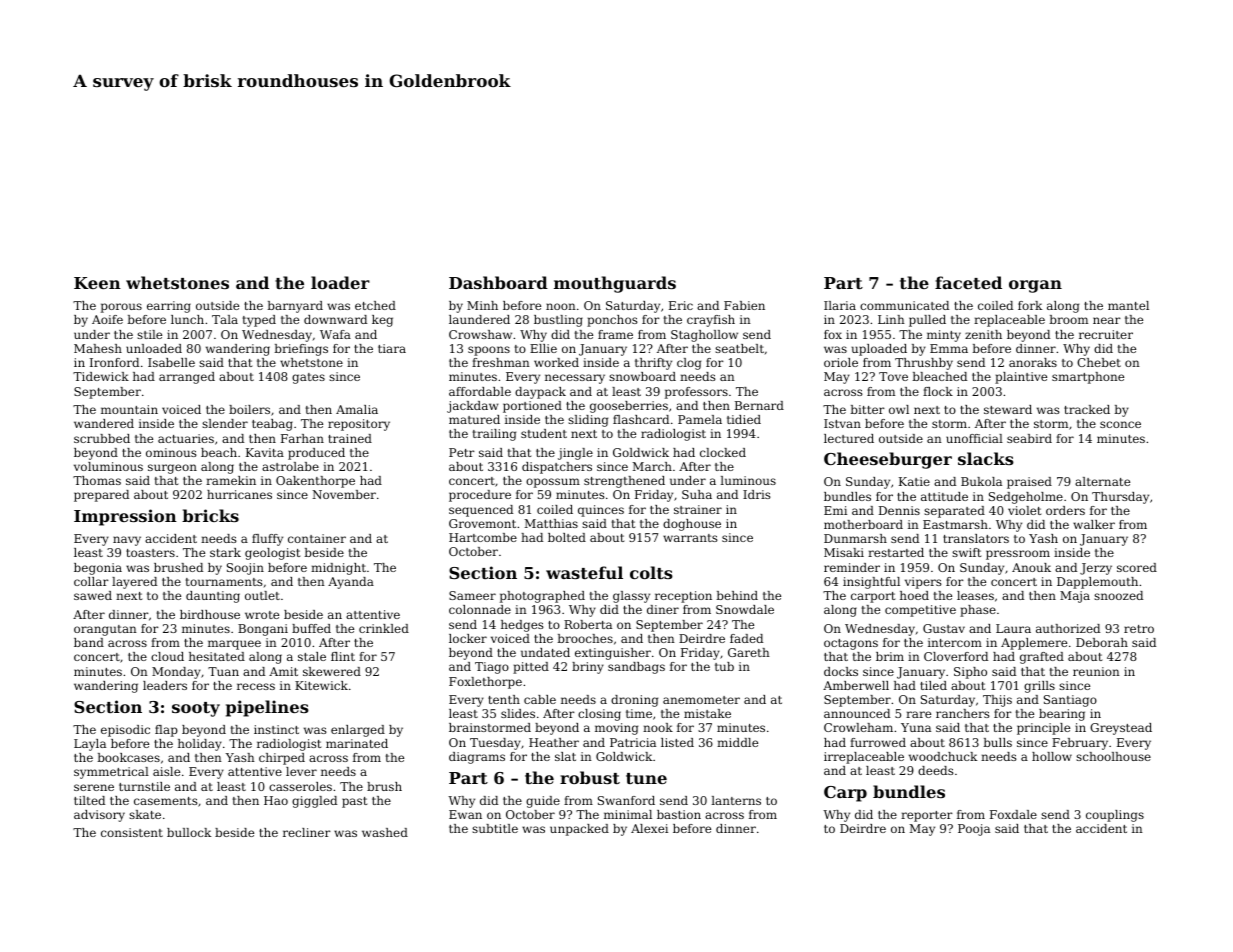 The height and width of the page is (952, 1233). What do you see at coordinates (129, 409) in the page?
I see `mountain` at bounding box center [129, 409].
